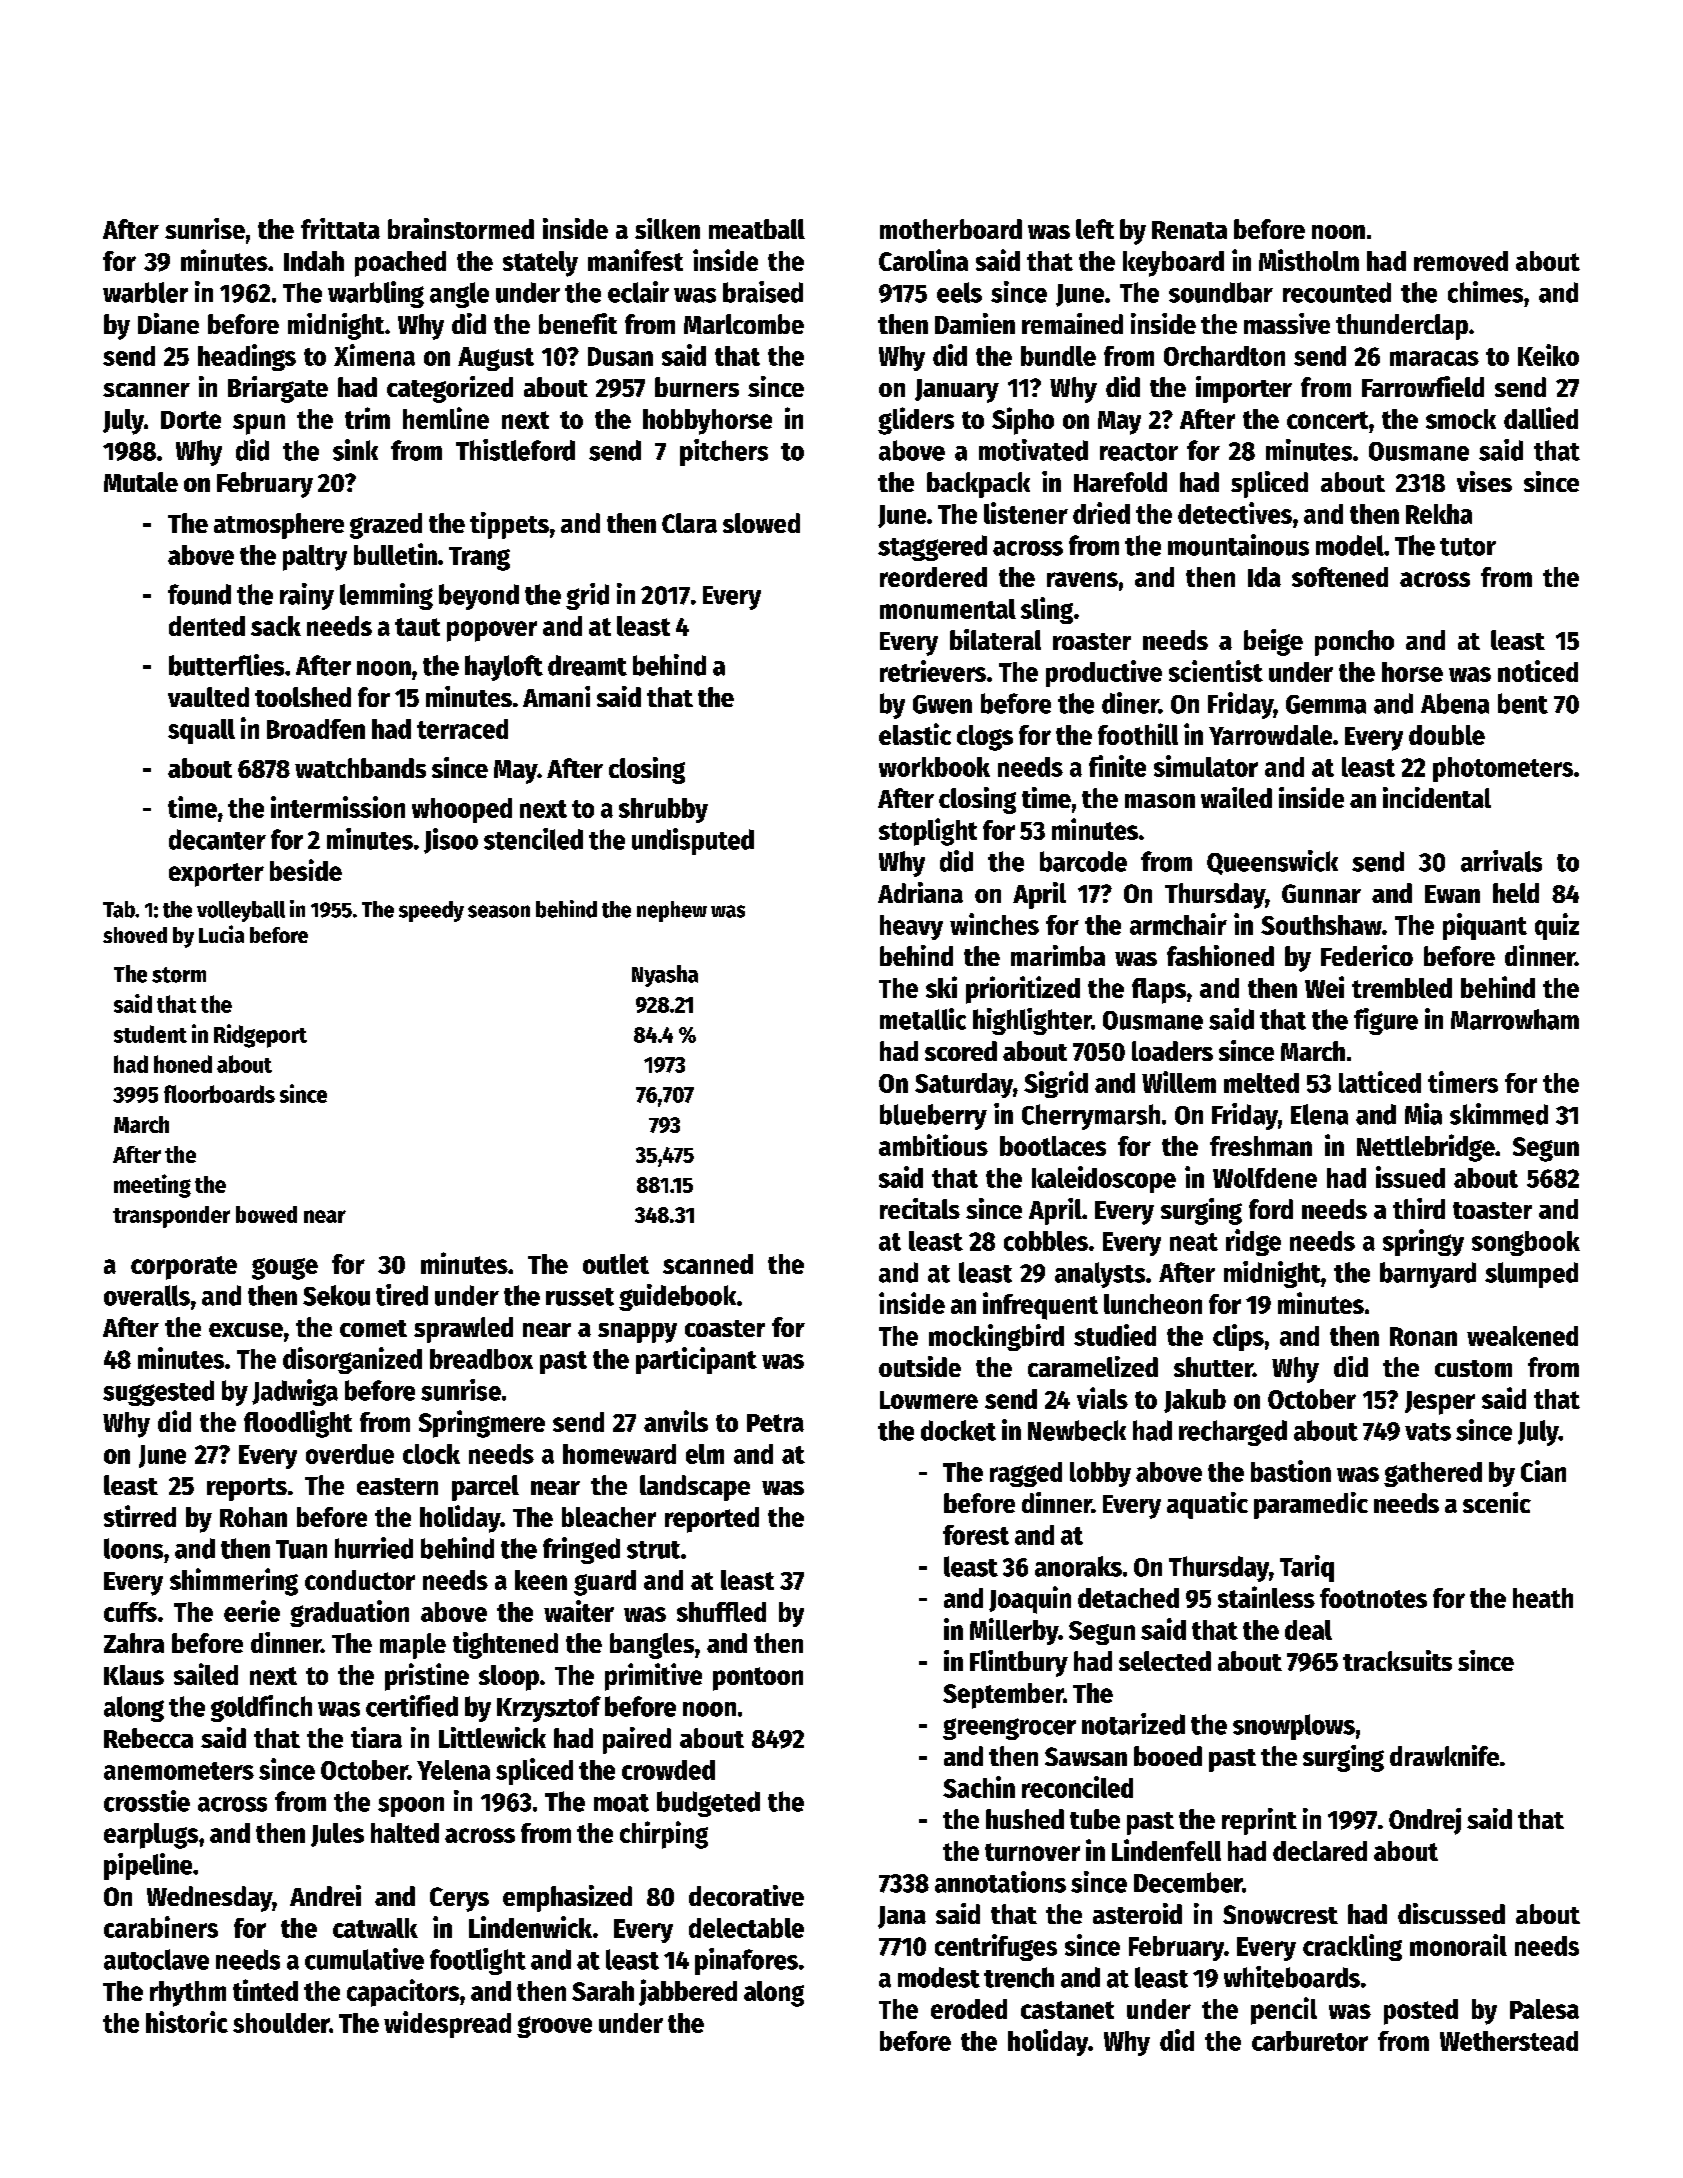  I want to click on importer, so click(1244, 389).
